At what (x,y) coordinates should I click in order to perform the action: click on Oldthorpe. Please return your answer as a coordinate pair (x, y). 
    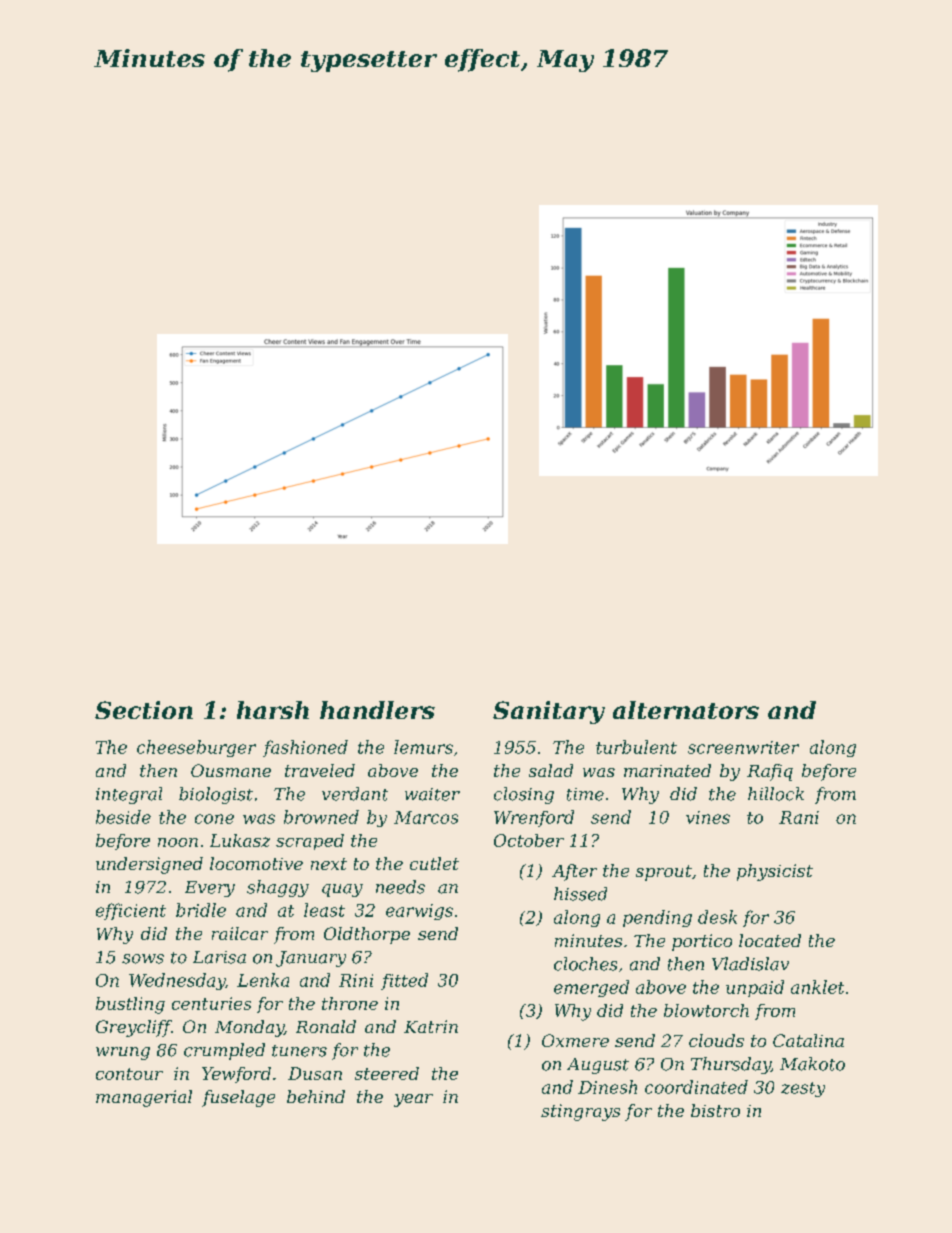
    Looking at the image, I should click on (367, 935).
